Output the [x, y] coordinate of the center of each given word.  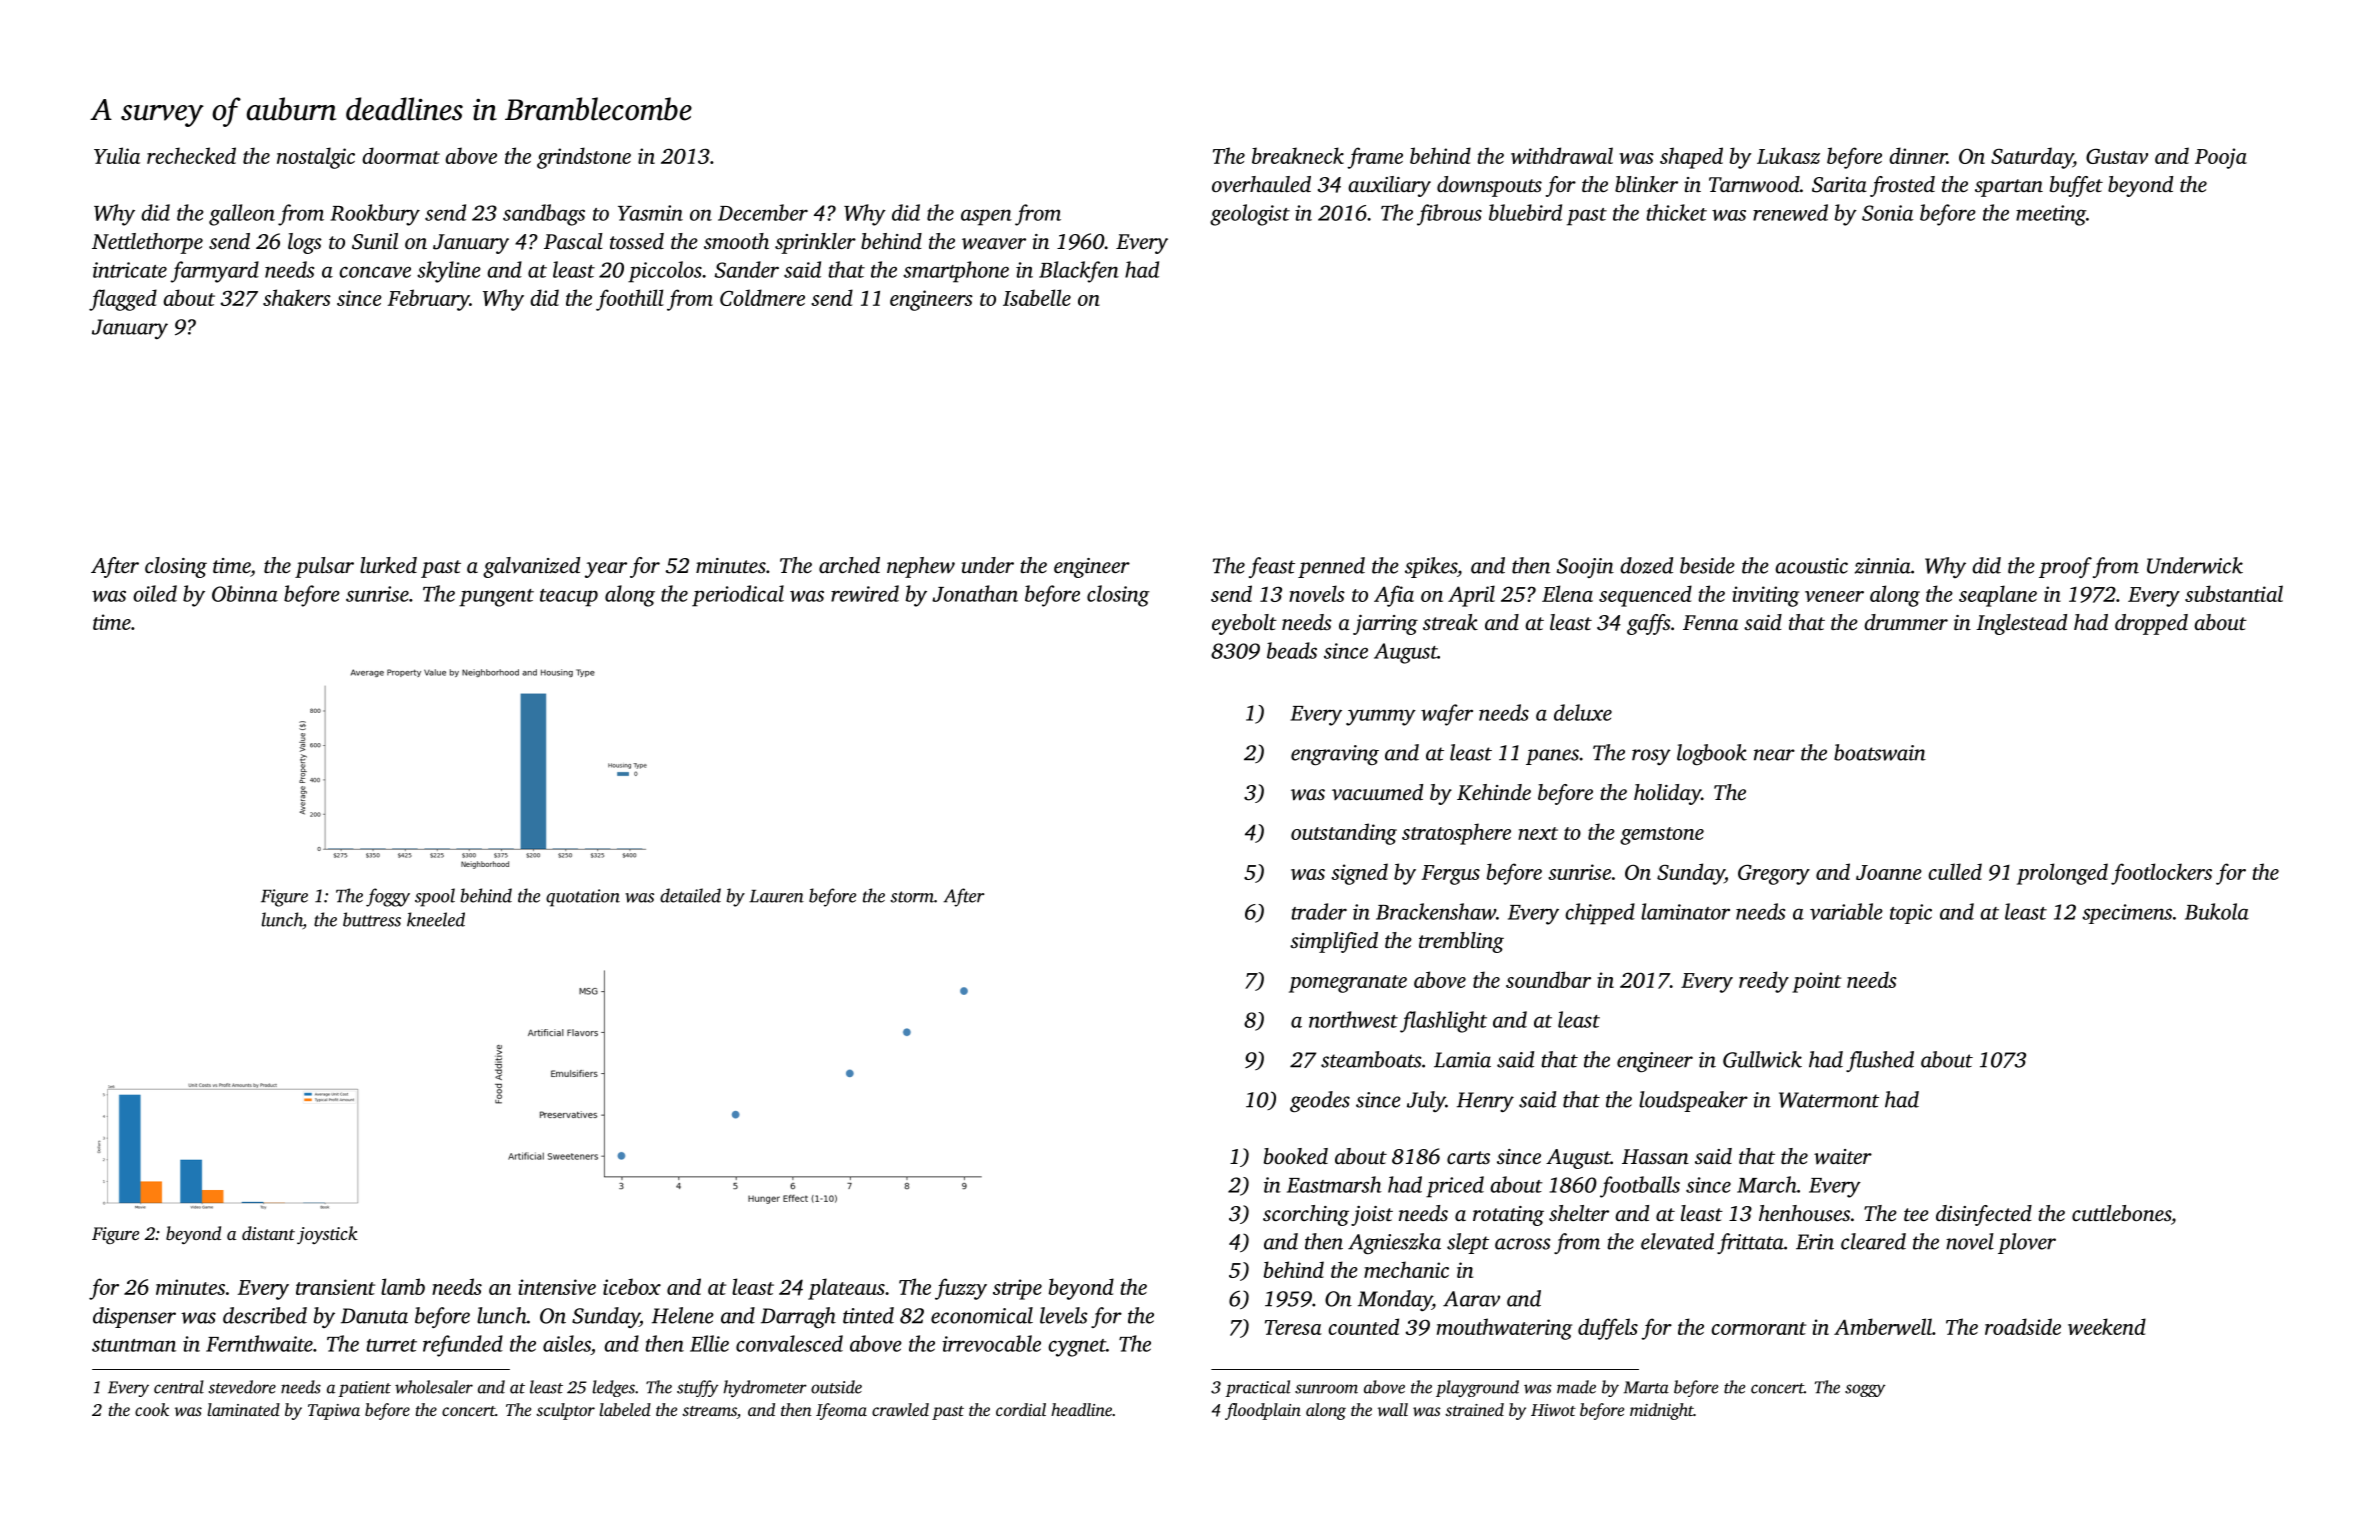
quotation [583, 898]
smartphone [956, 272]
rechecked [191, 155]
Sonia [1888, 213]
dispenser [134, 1317]
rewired [865, 593]
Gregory [1774, 874]
